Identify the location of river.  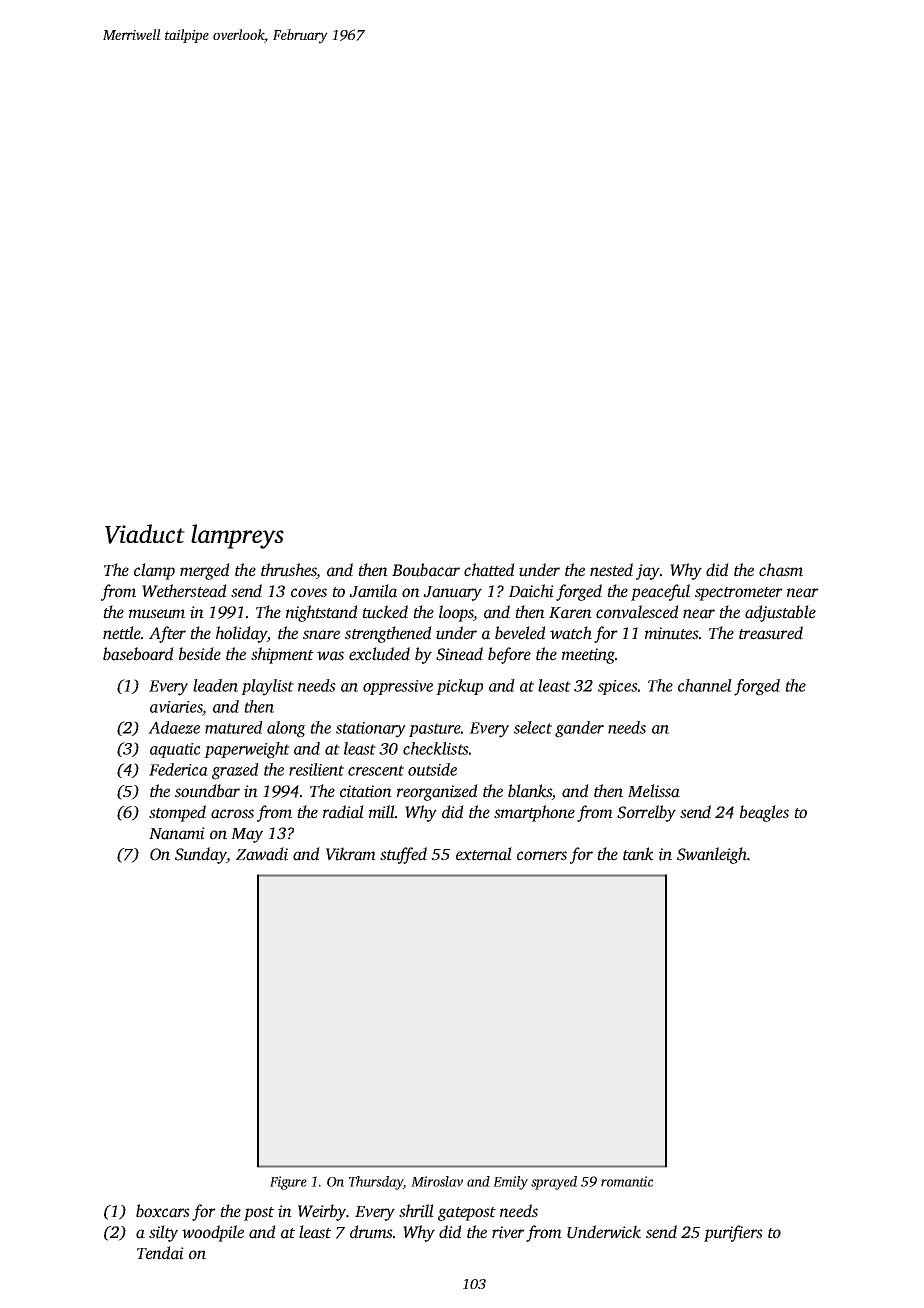
(508, 1232).
